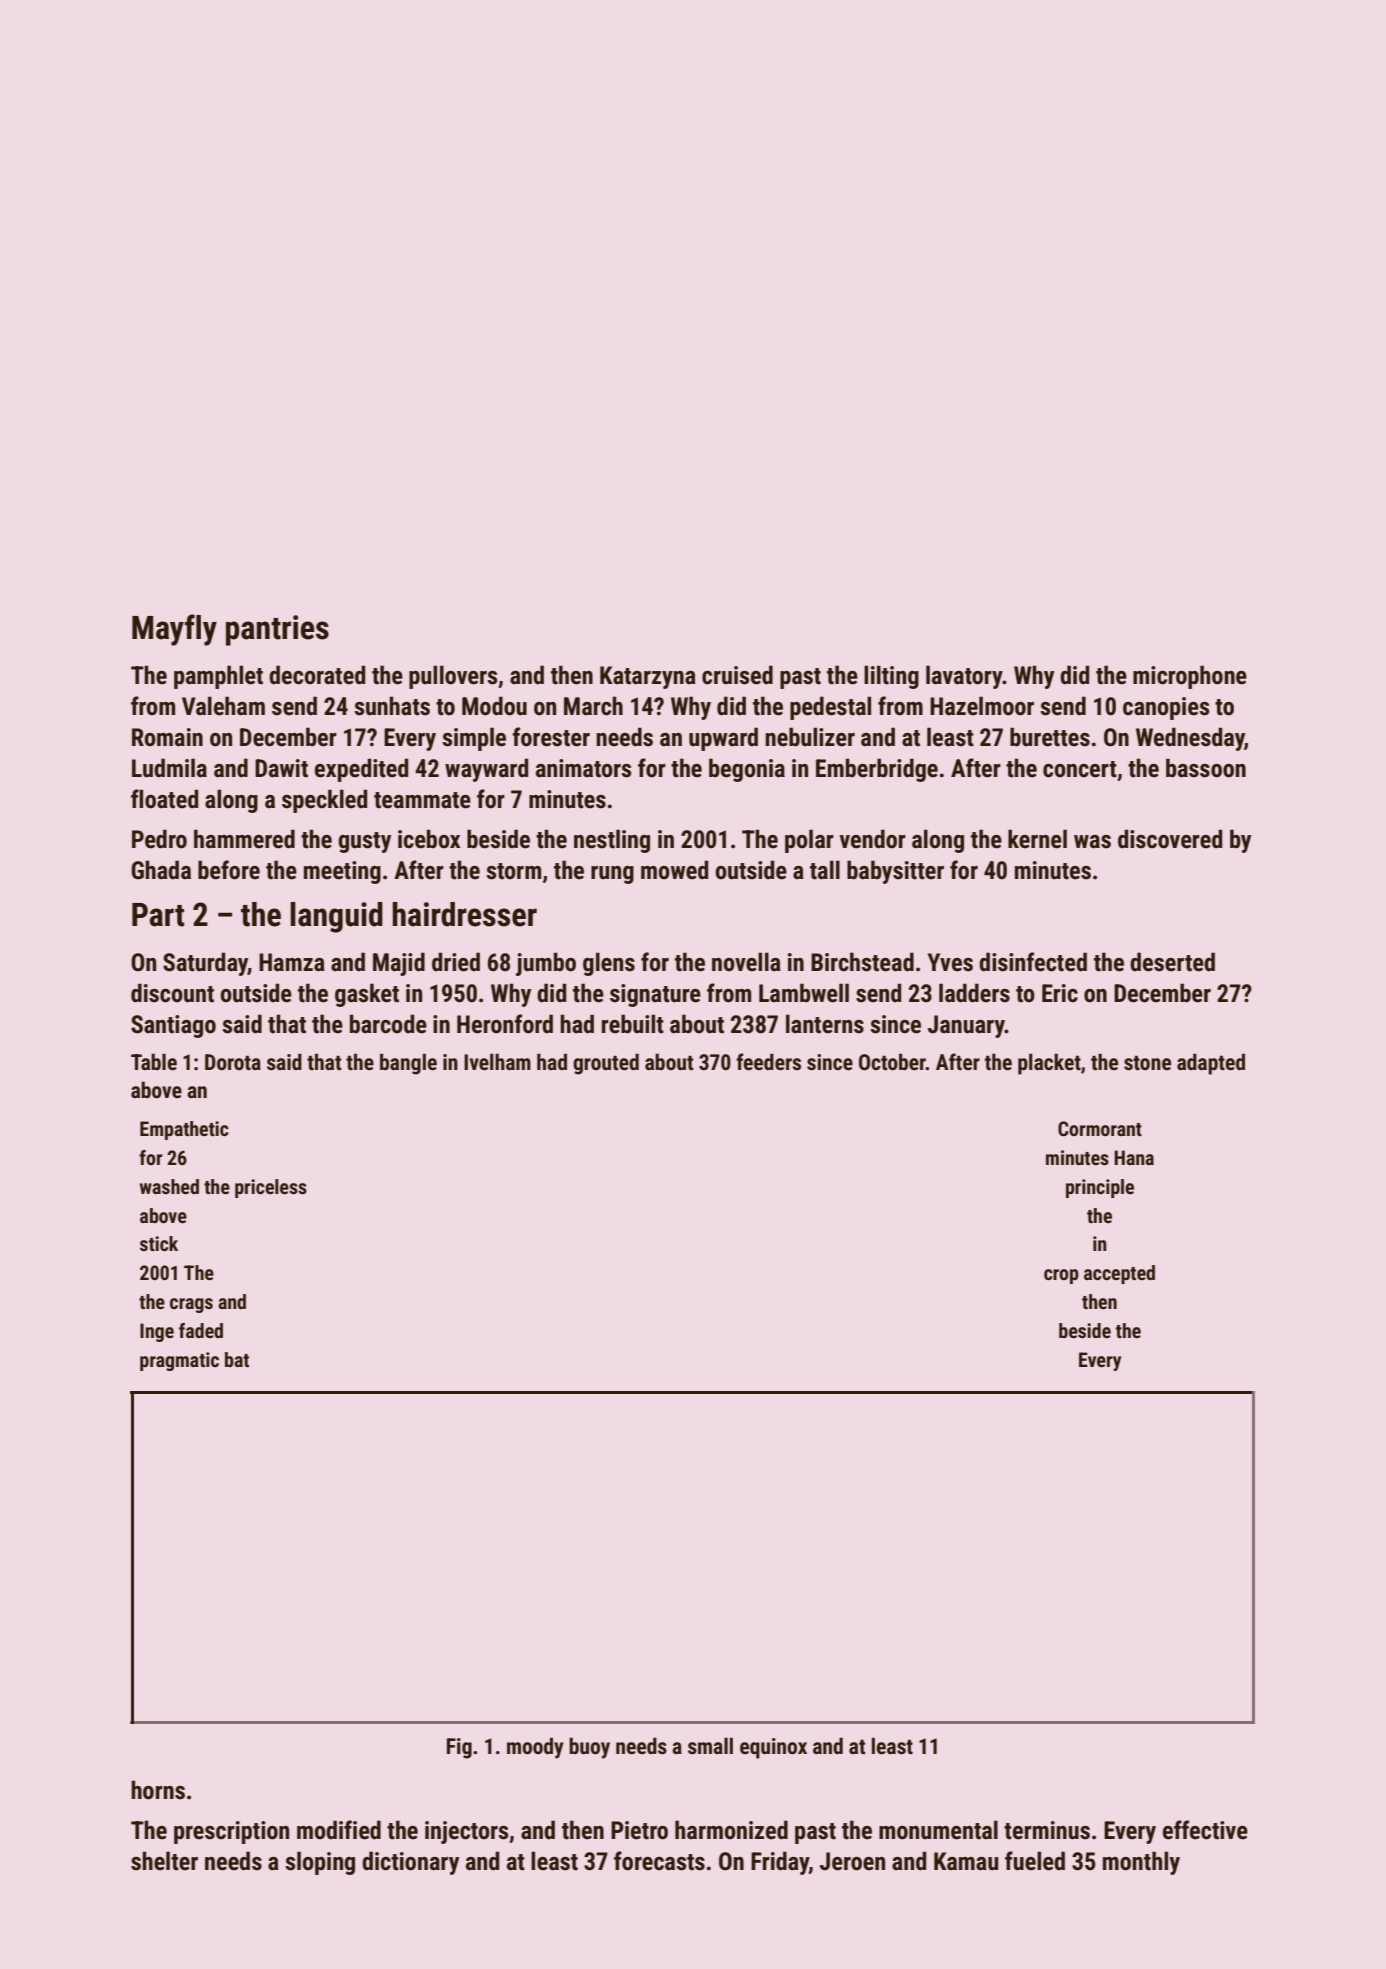 The height and width of the screenshot is (1969, 1386). I want to click on Kamau, so click(966, 1861).
